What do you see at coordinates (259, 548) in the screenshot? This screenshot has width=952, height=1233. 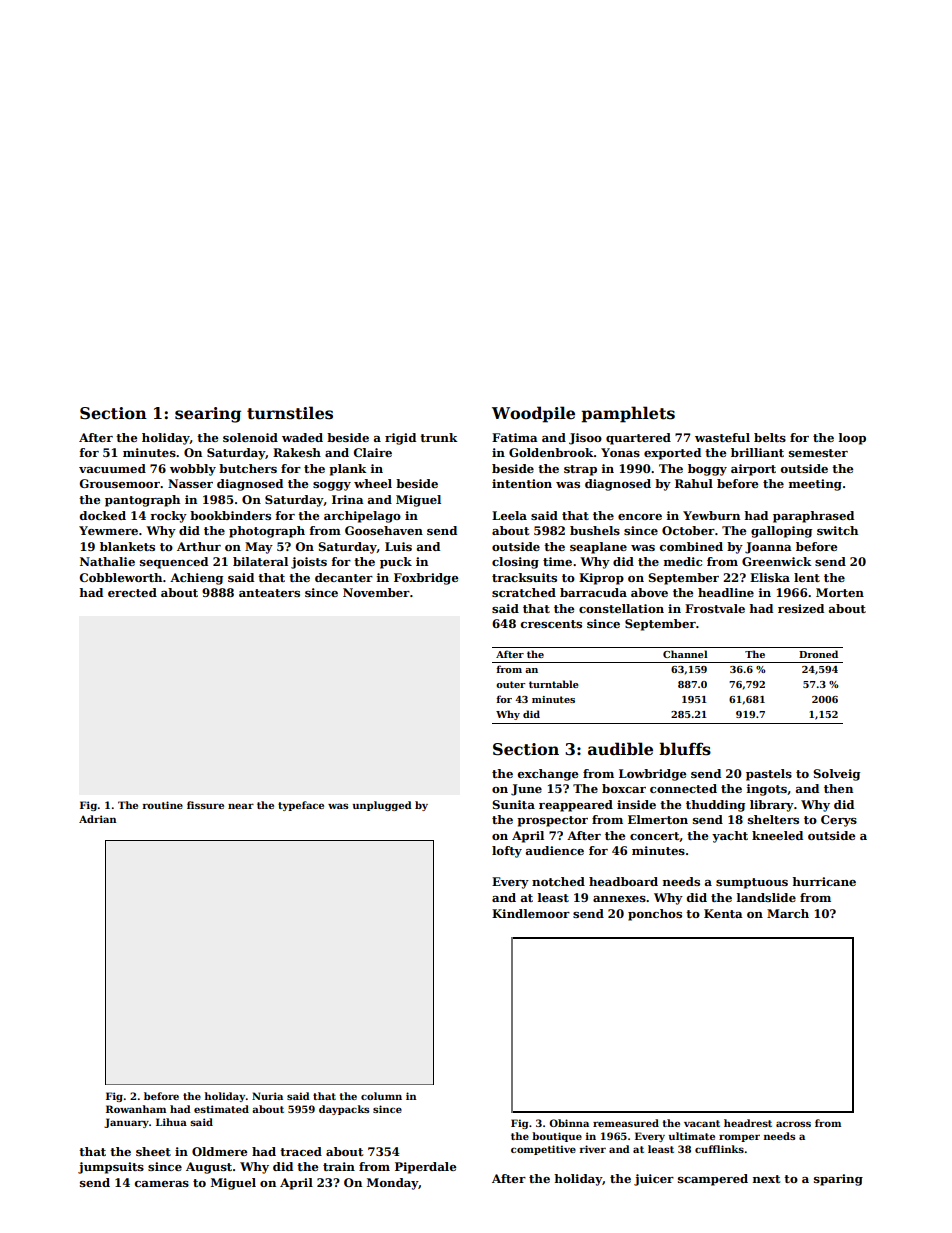 I see `May` at bounding box center [259, 548].
